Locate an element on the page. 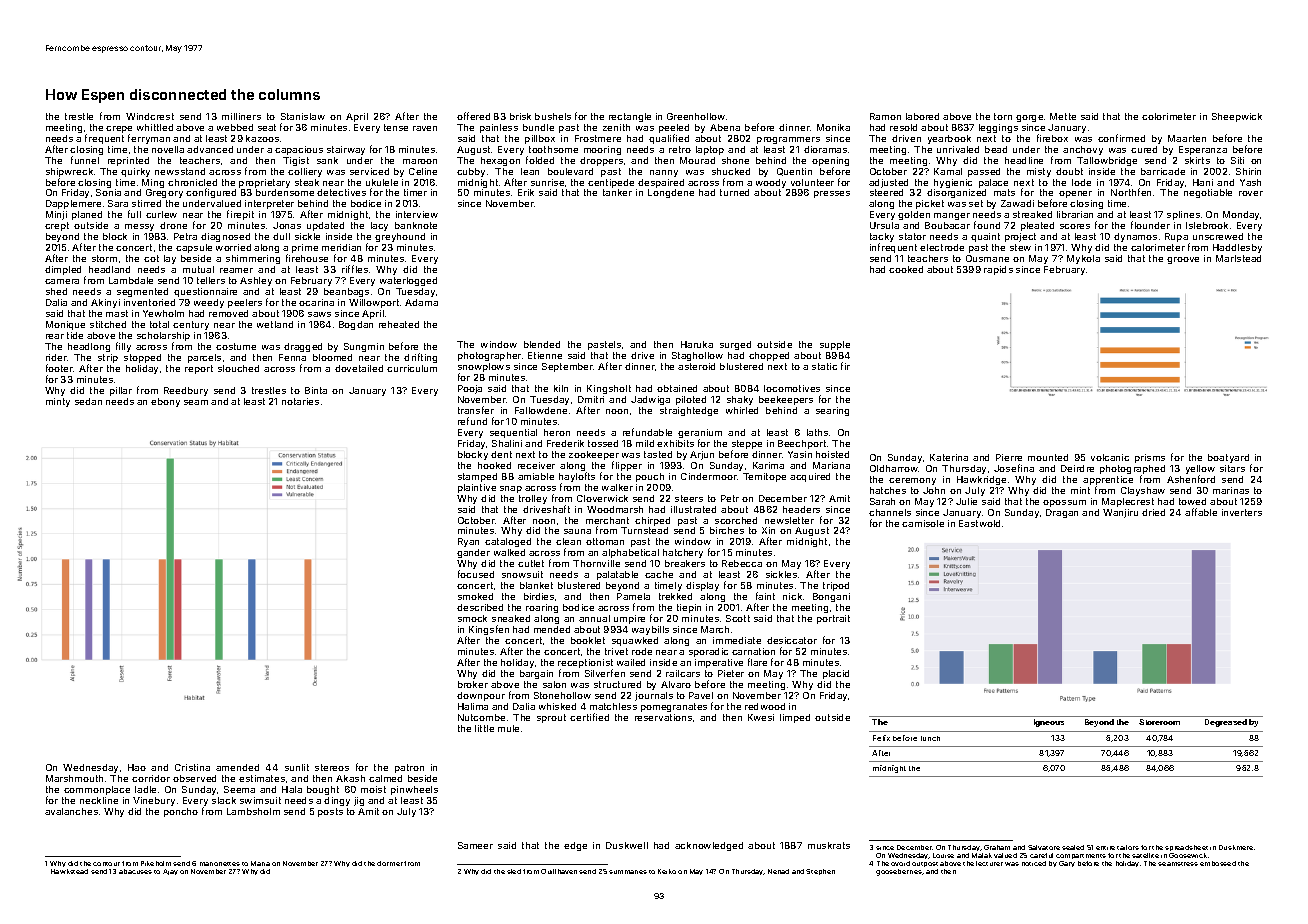  cooked is located at coordinates (906, 269).
